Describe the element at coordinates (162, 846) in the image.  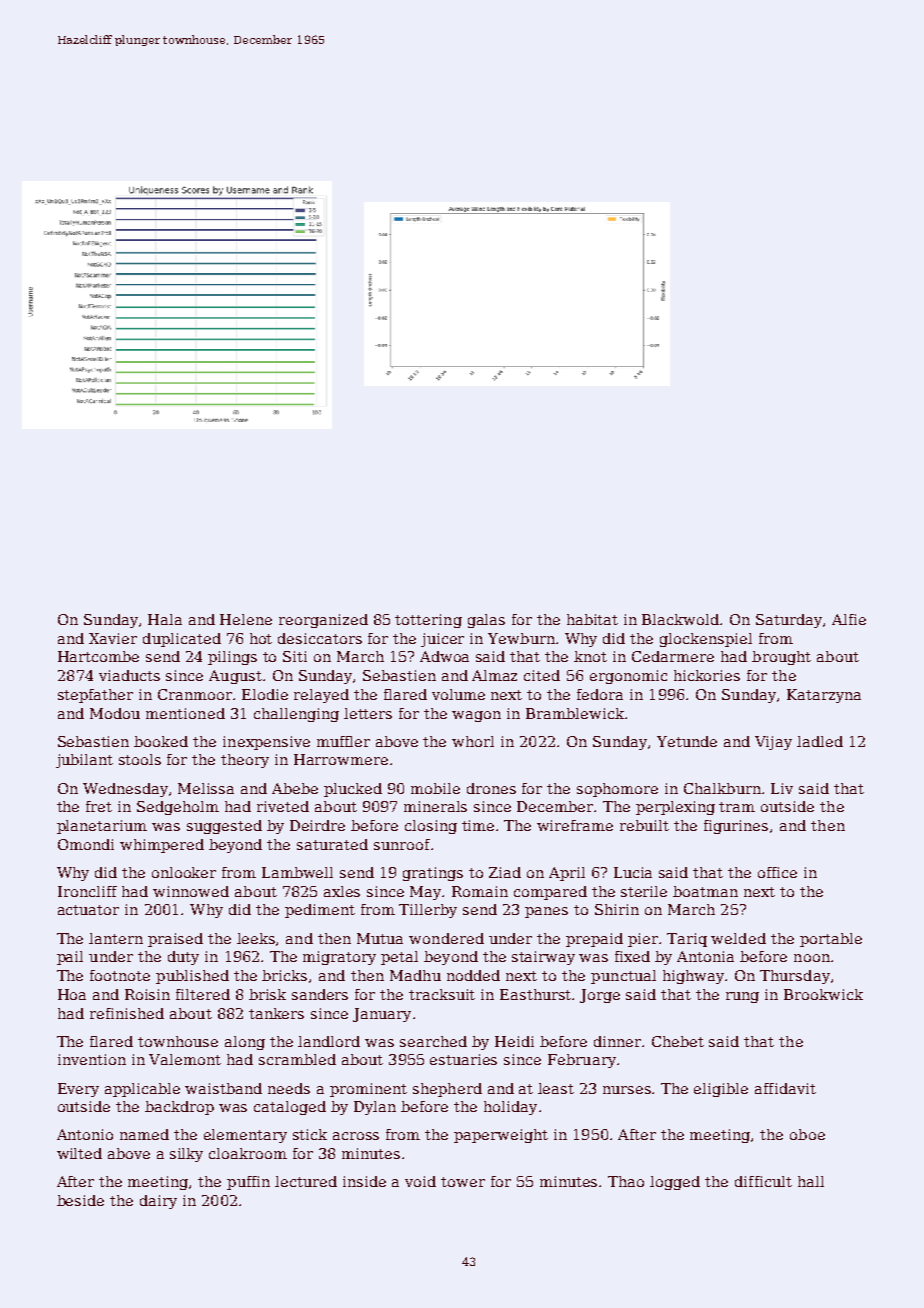
I see `whimpered` at that location.
